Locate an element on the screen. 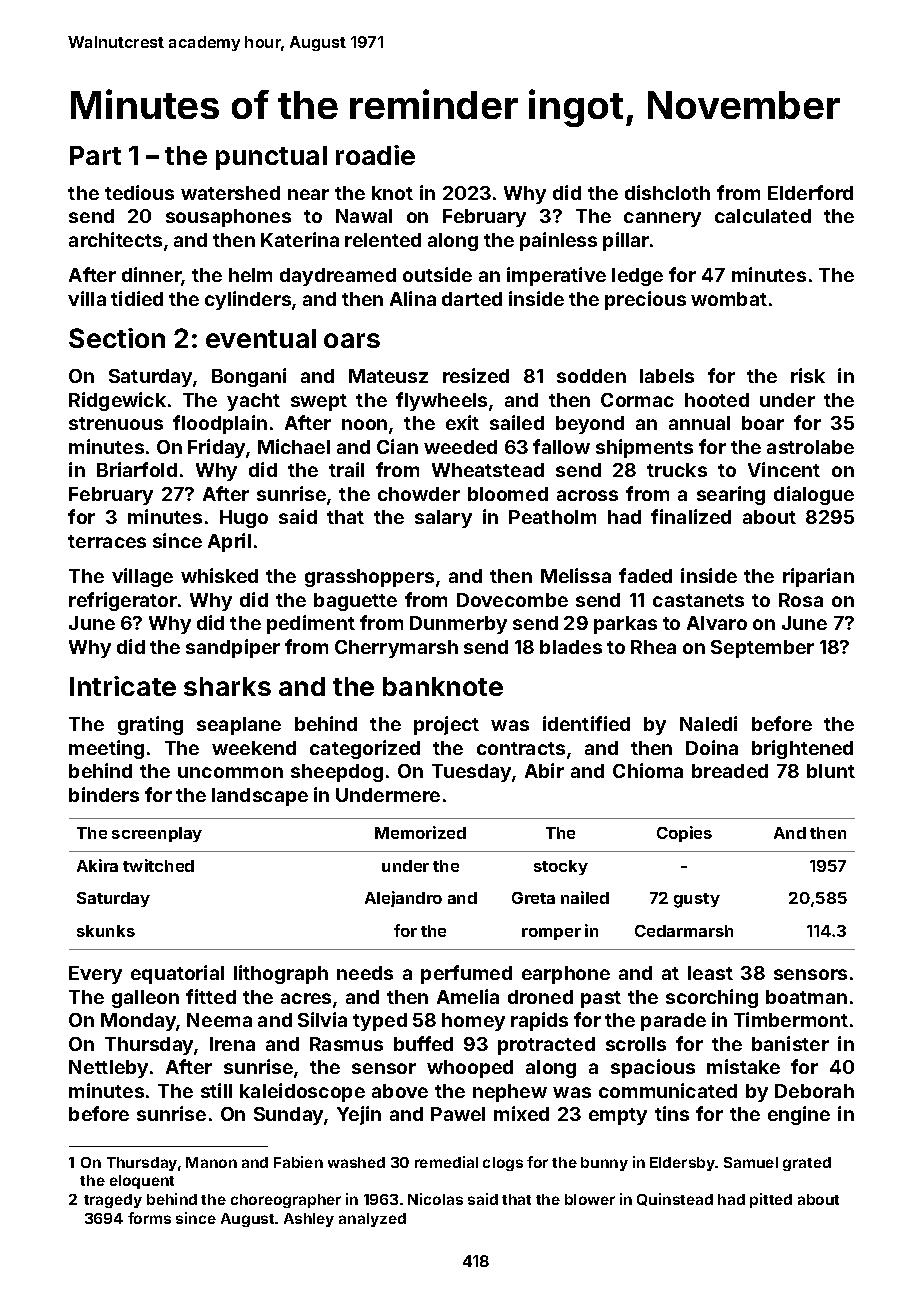 The width and height of the screenshot is (924, 1311). Elderford is located at coordinates (810, 192).
